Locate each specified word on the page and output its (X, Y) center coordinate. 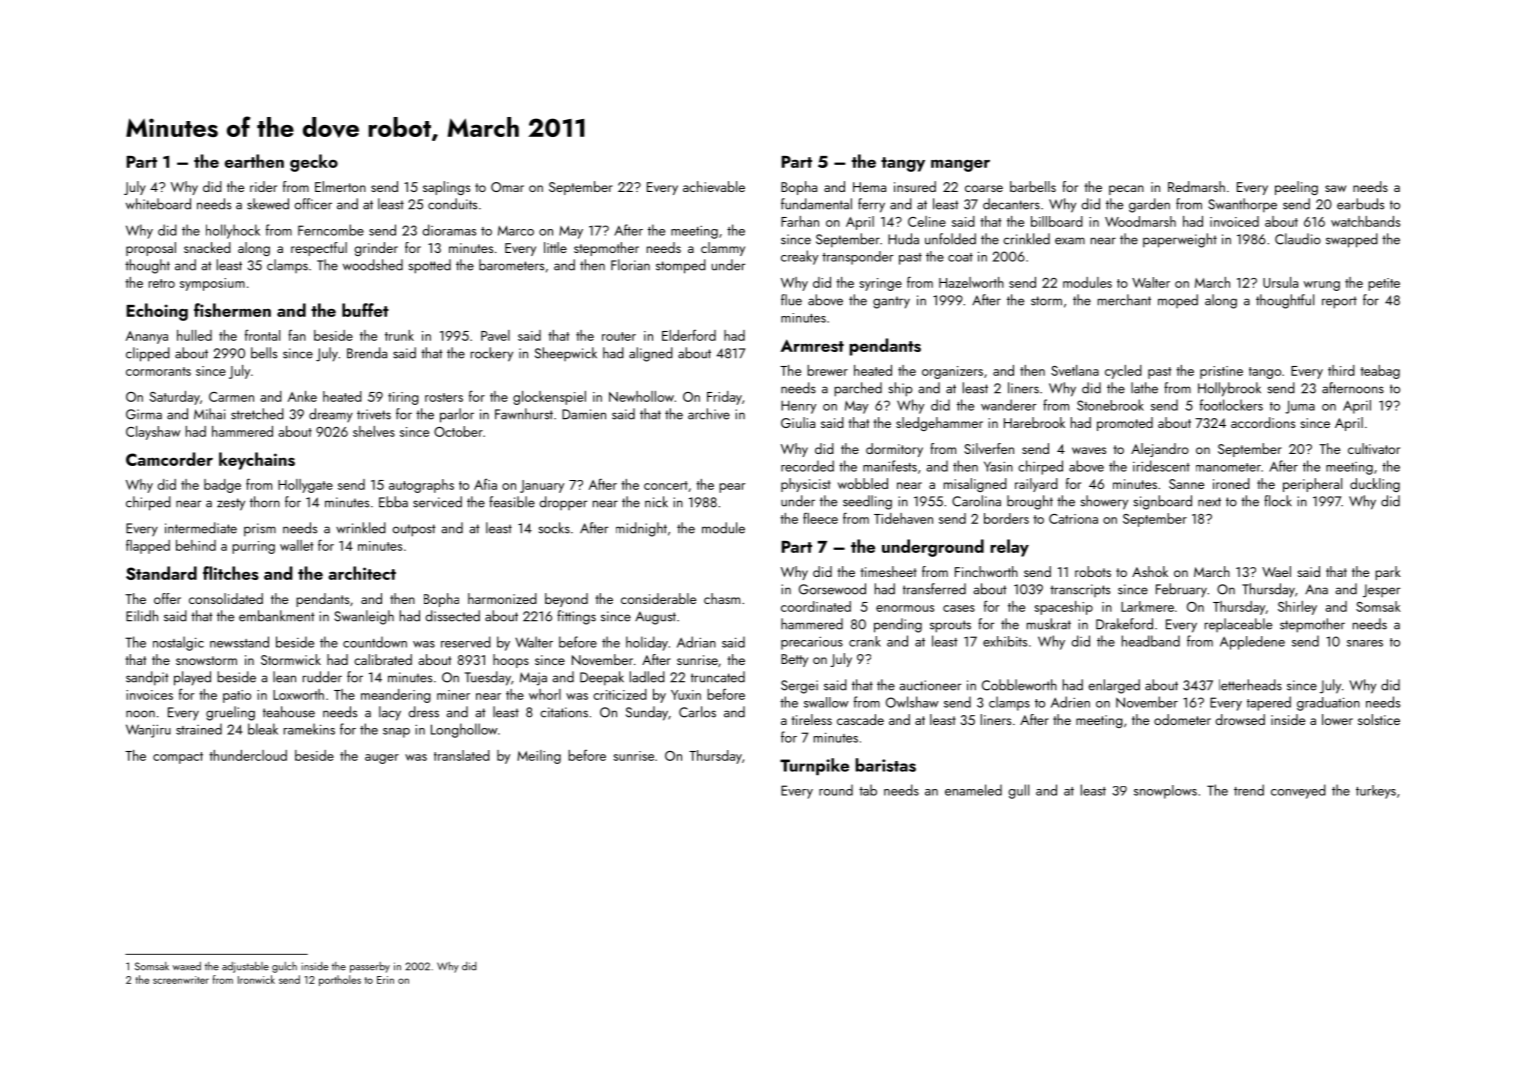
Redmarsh (1196, 186)
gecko (314, 163)
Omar (507, 187)
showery (1104, 502)
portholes (340, 980)
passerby (370, 967)
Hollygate (305, 486)
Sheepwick (566, 354)
